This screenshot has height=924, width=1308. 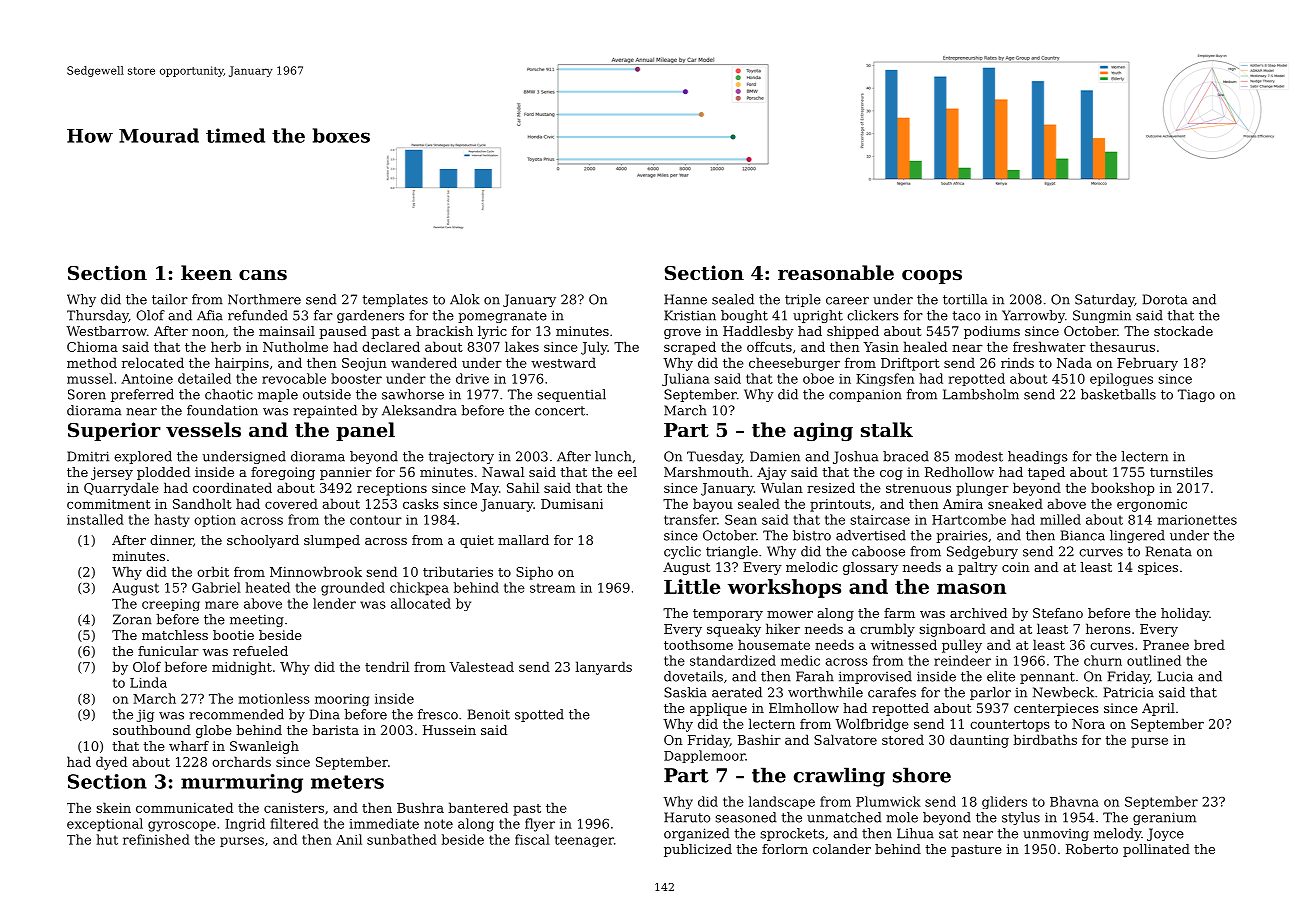 What do you see at coordinates (107, 839) in the screenshot?
I see `hut` at bounding box center [107, 839].
